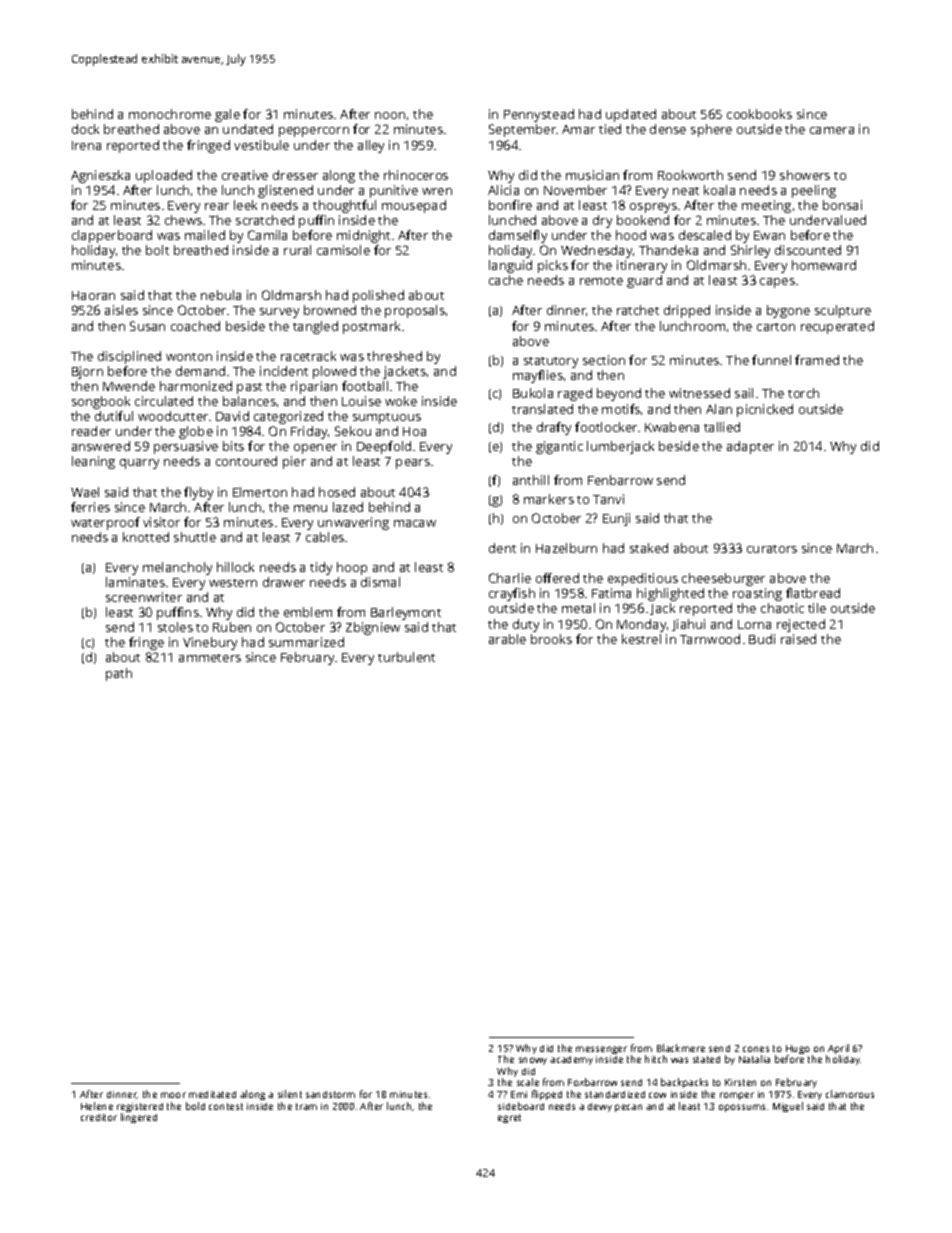 The height and width of the screenshot is (1233, 952). I want to click on torch, so click(803, 393).
